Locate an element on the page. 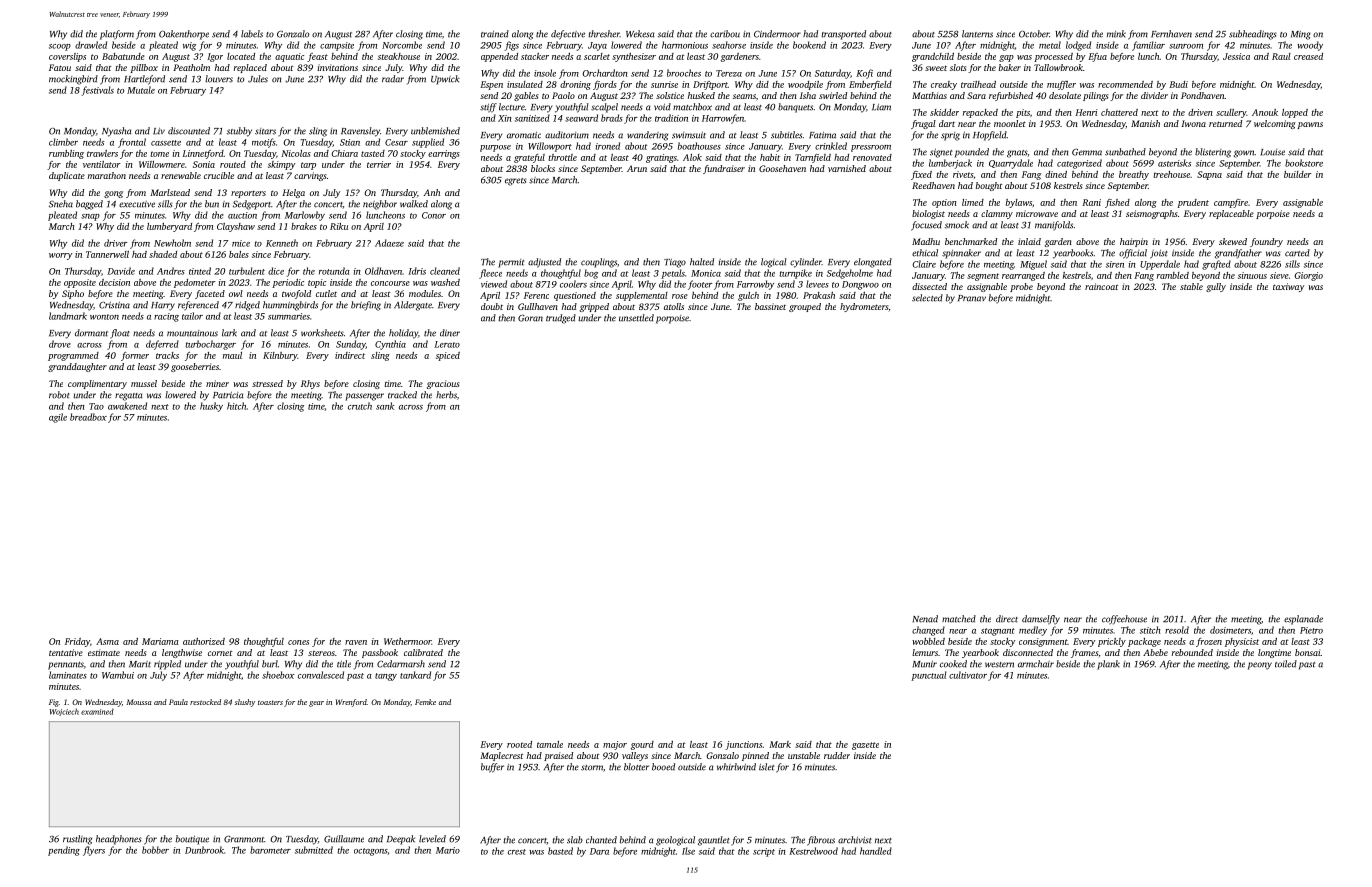 The image size is (1372, 887). Nenad is located at coordinates (925, 619).
